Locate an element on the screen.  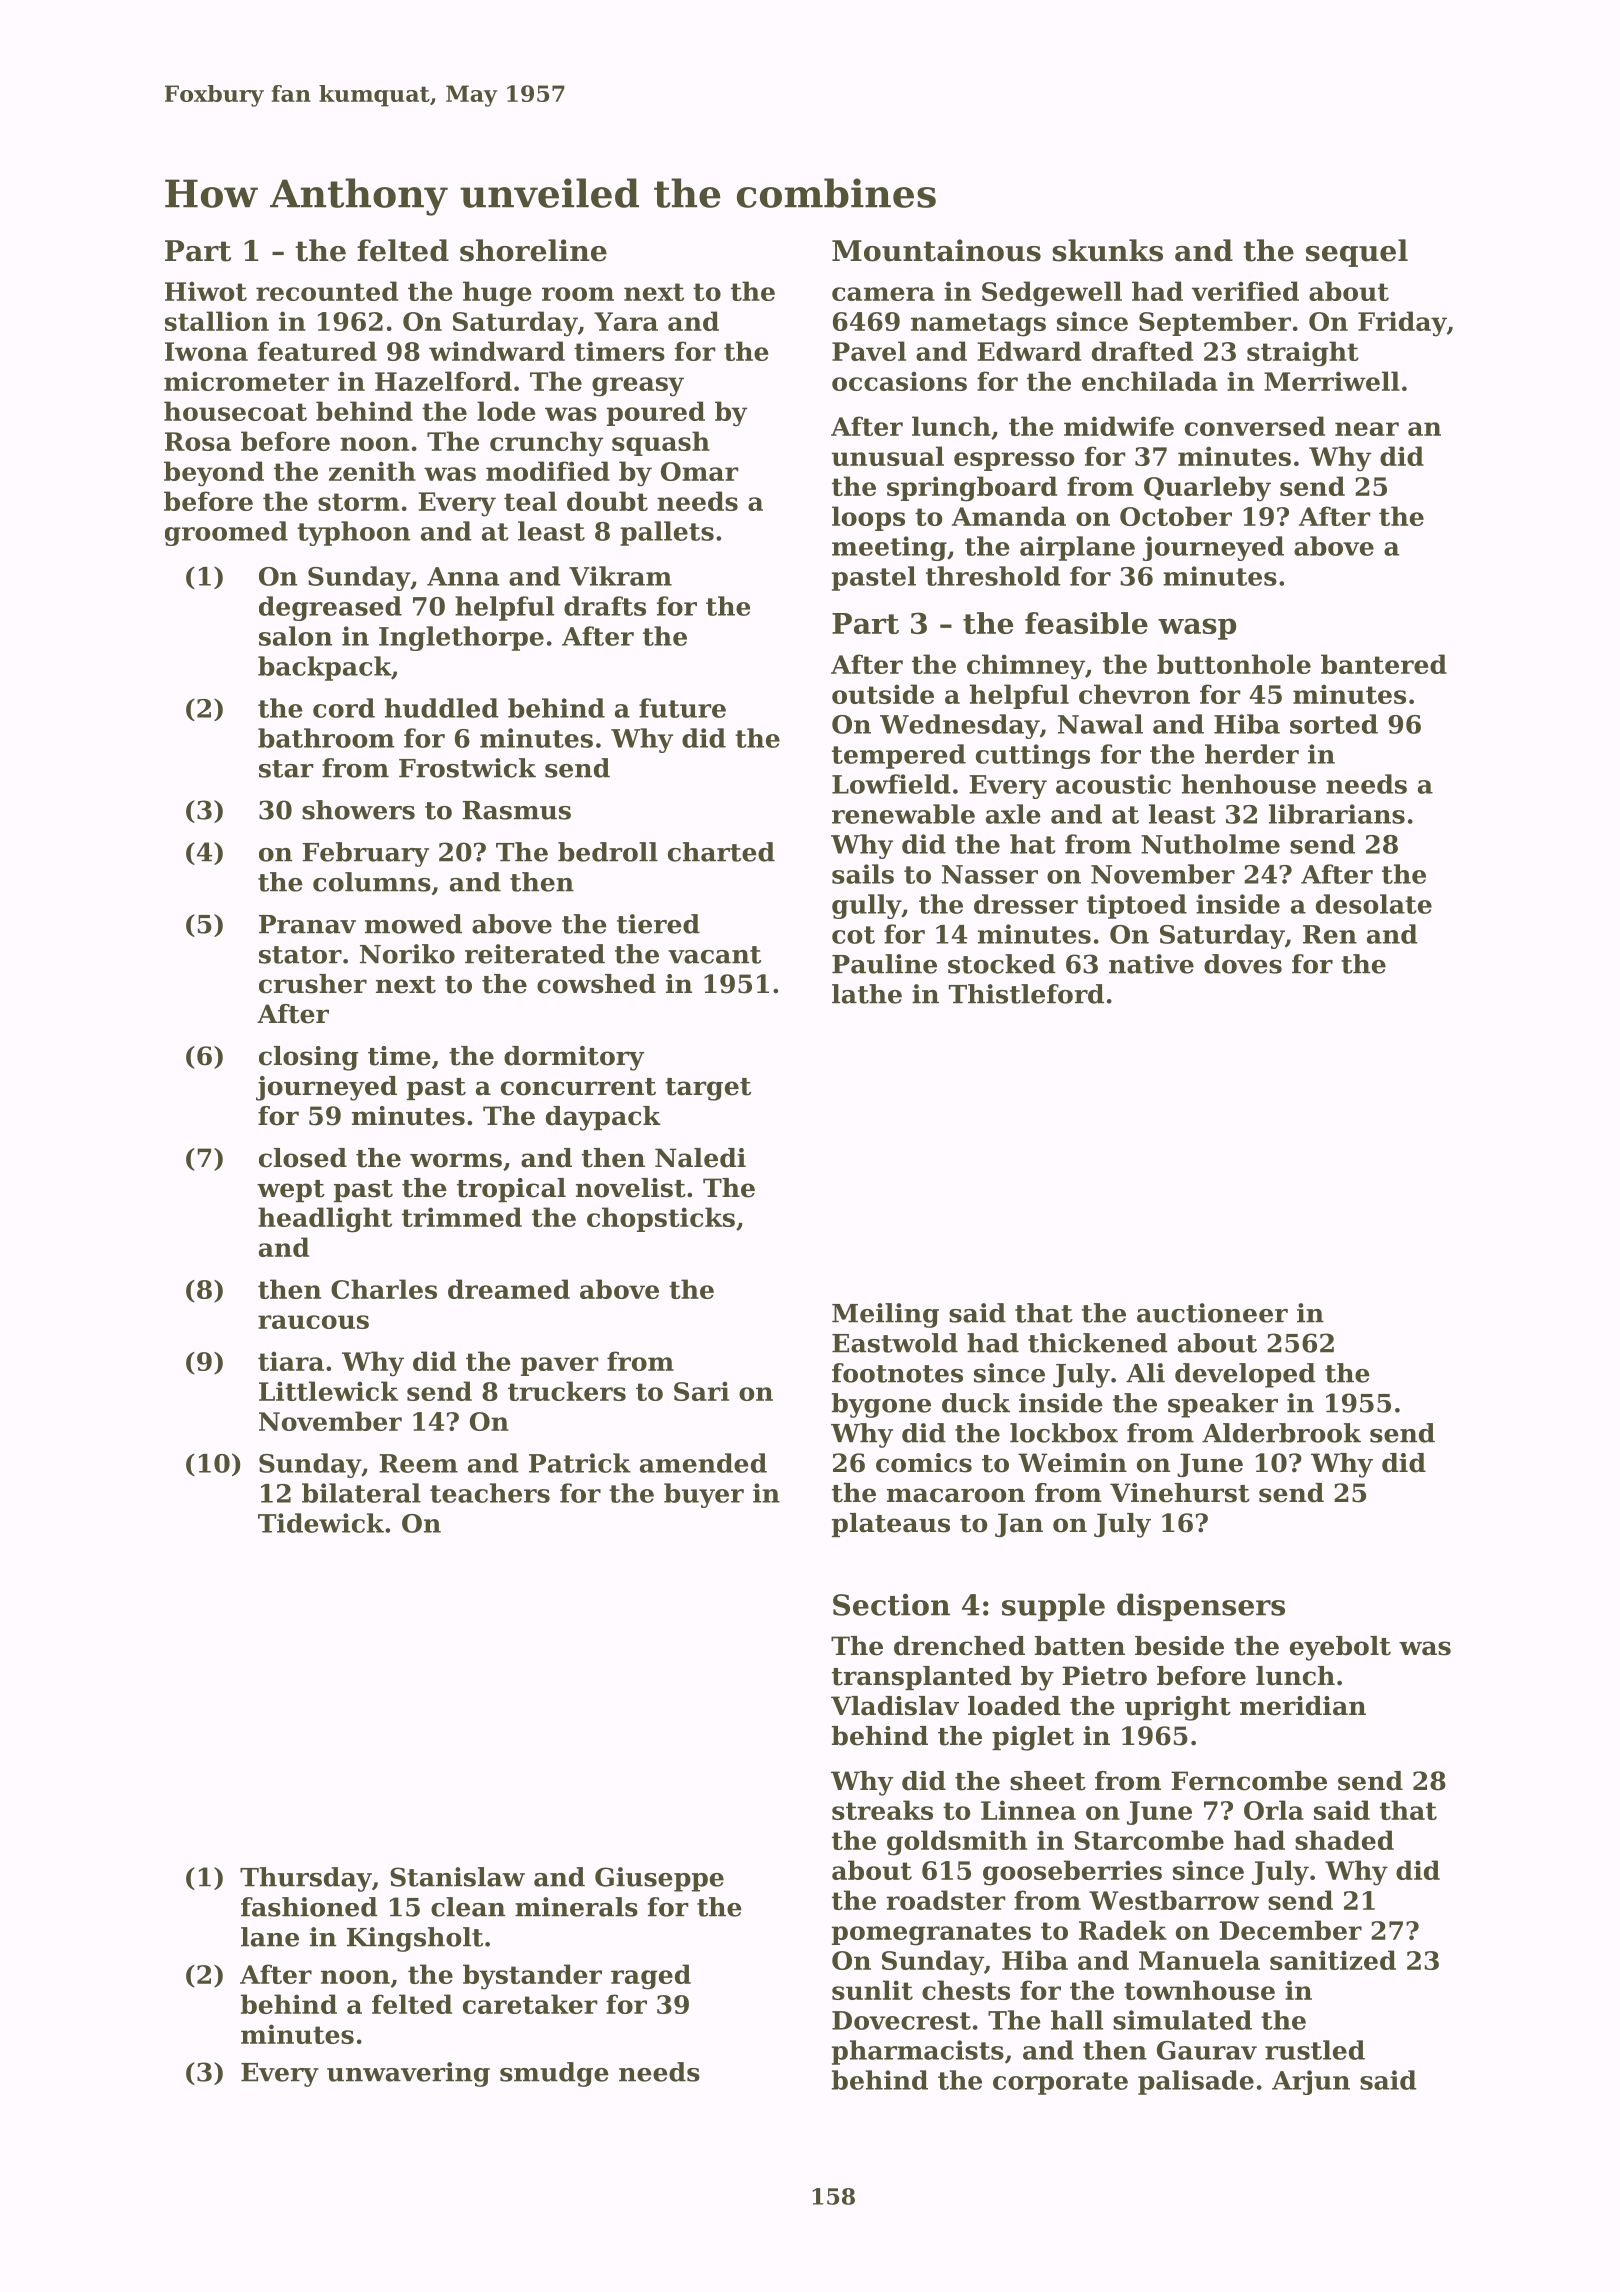
showers is located at coordinates (358, 810).
